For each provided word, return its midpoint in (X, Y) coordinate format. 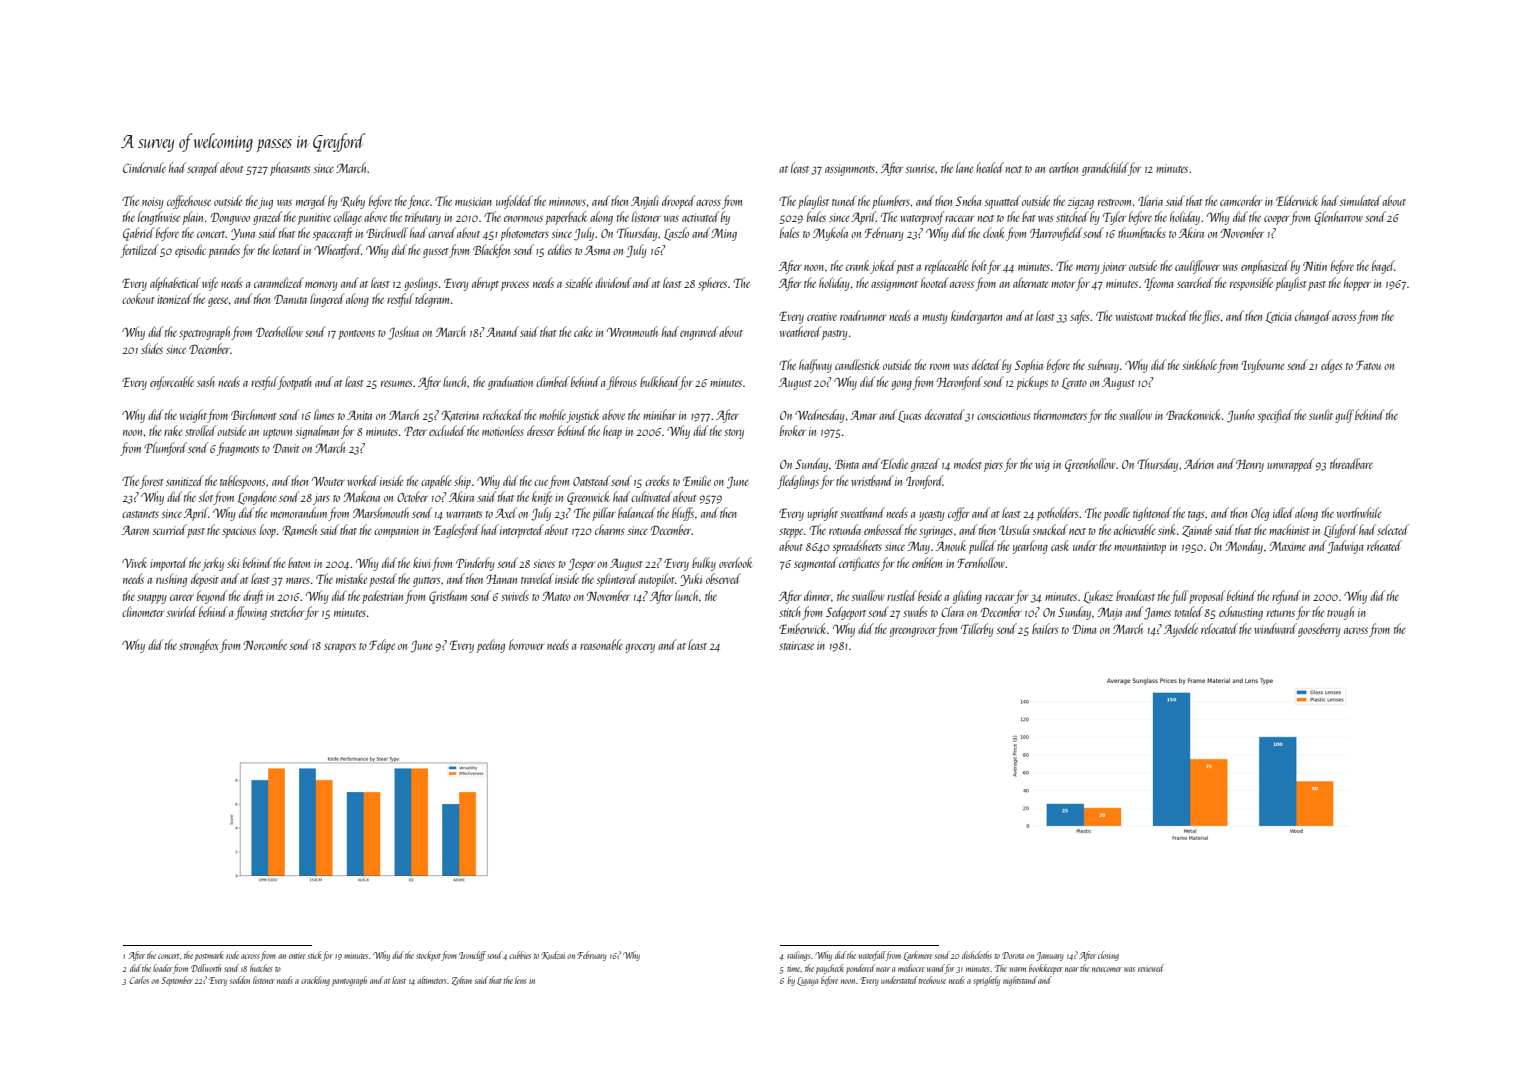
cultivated (651, 496)
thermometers (1060, 414)
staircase (796, 645)
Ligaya (807, 981)
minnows (567, 201)
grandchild (1105, 169)
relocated (1219, 628)
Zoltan (462, 980)
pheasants (290, 169)
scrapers (340, 648)
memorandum (299, 514)
